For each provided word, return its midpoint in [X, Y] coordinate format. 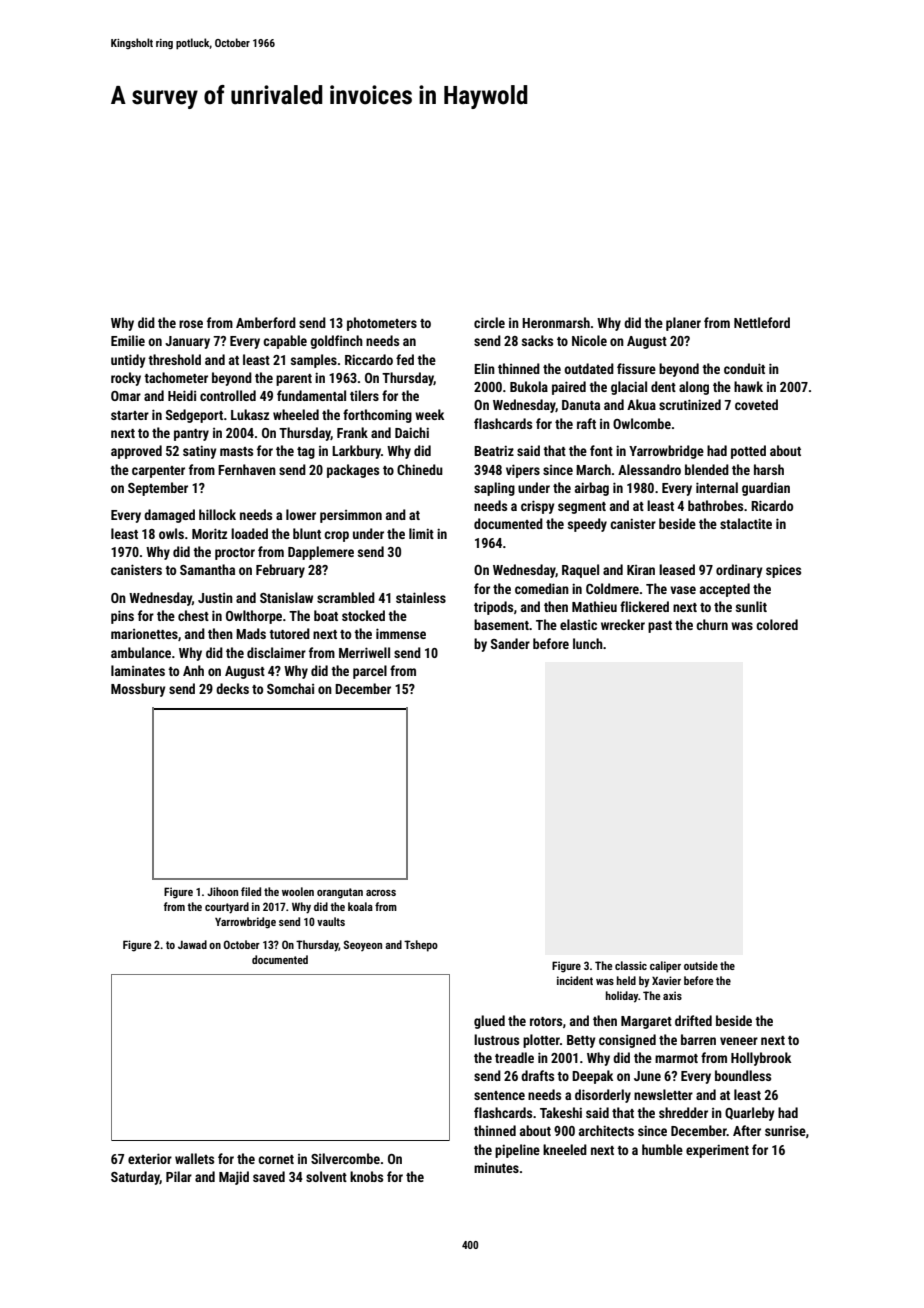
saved [269, 1176]
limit [421, 533]
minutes [496, 1168]
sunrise [785, 1131]
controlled [228, 395]
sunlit [751, 606]
